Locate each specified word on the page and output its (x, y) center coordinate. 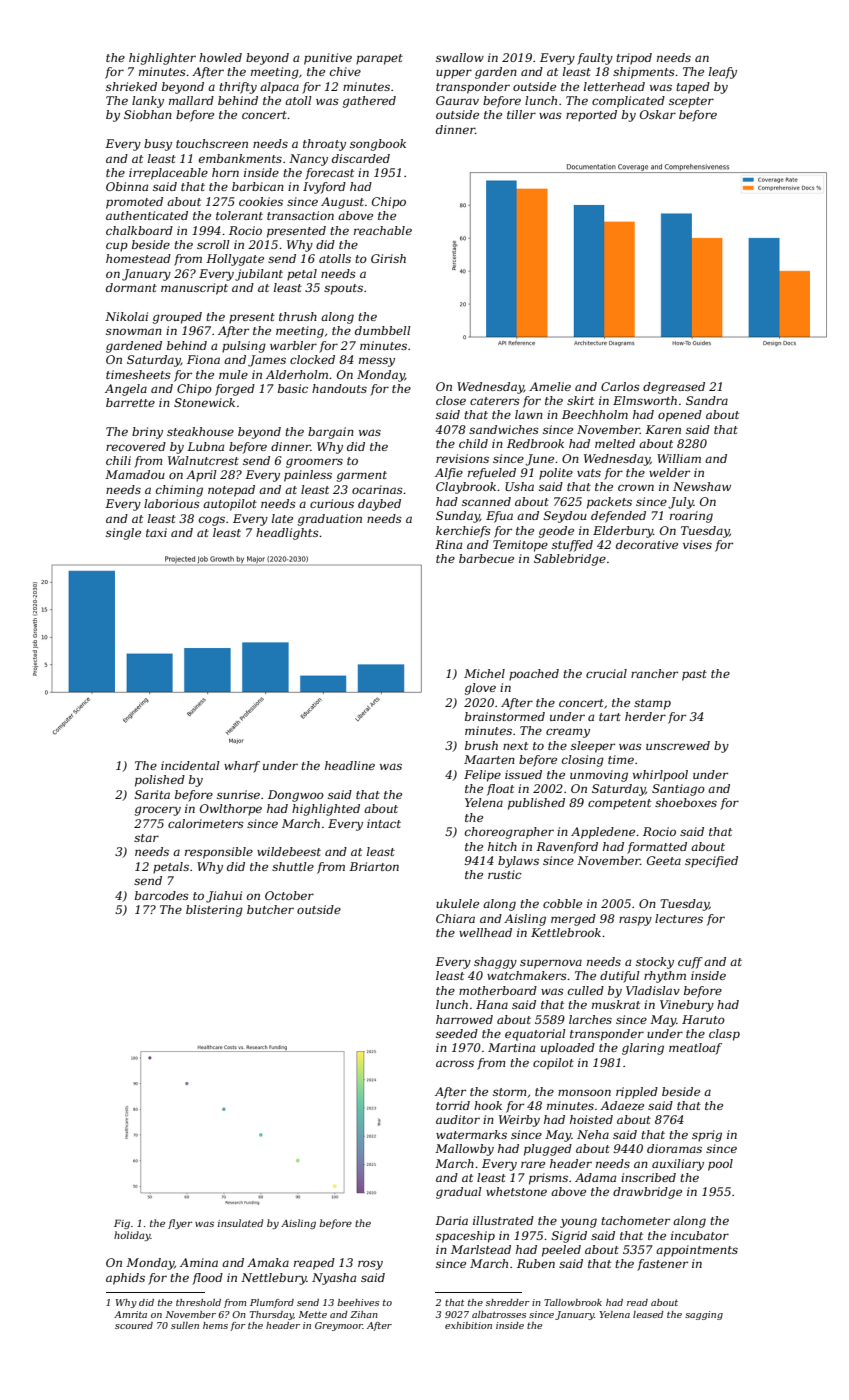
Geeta (664, 860)
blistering (214, 911)
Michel (484, 673)
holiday (132, 1236)
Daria (451, 1220)
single (123, 534)
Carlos (620, 386)
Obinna (127, 186)
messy (377, 362)
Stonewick (204, 402)
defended (618, 517)
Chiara (455, 918)
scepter (691, 102)
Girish (388, 258)
